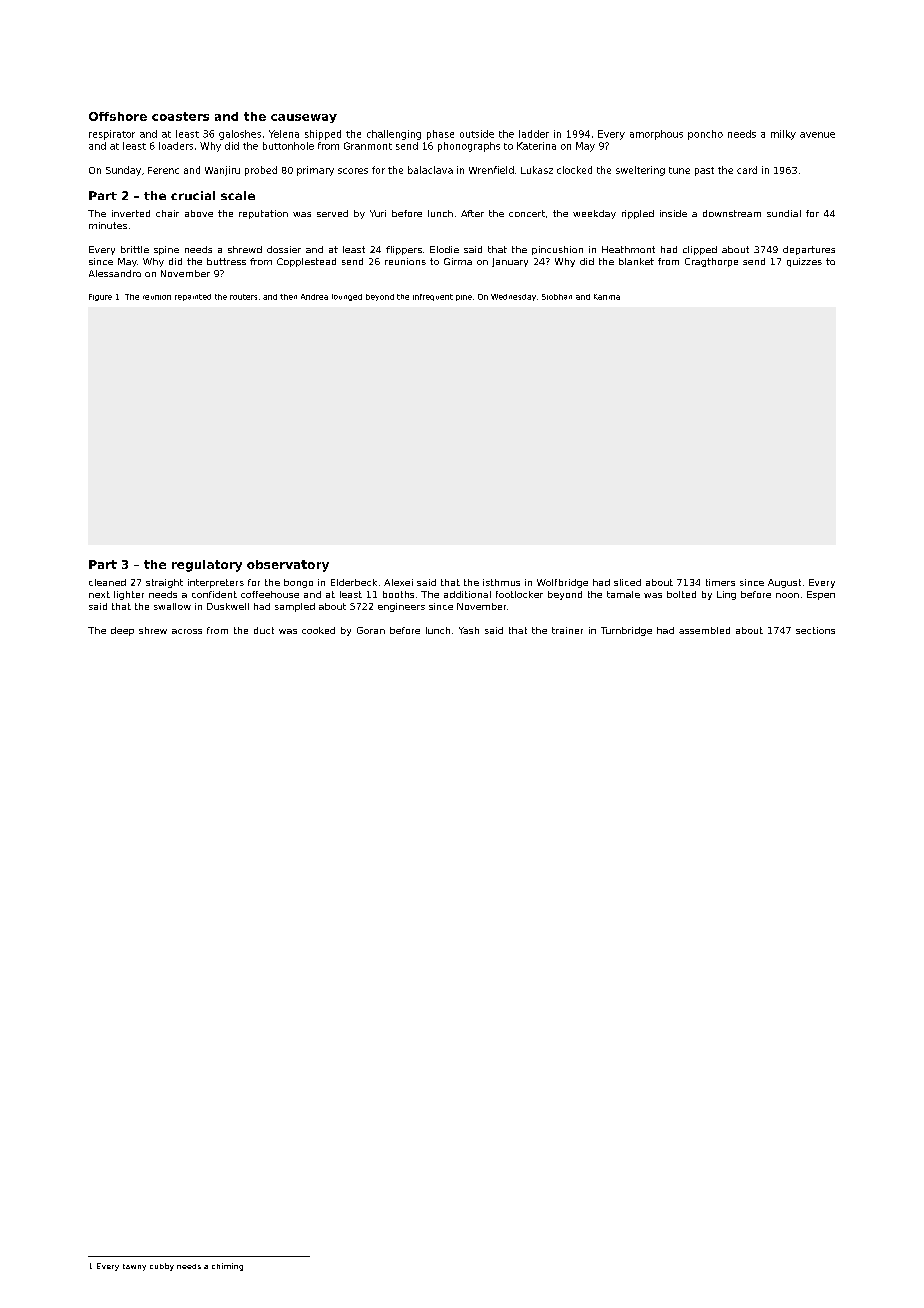 Image resolution: width=924 pixels, height=1308 pixels. What do you see at coordinates (227, 1267) in the page?
I see `chiming` at bounding box center [227, 1267].
